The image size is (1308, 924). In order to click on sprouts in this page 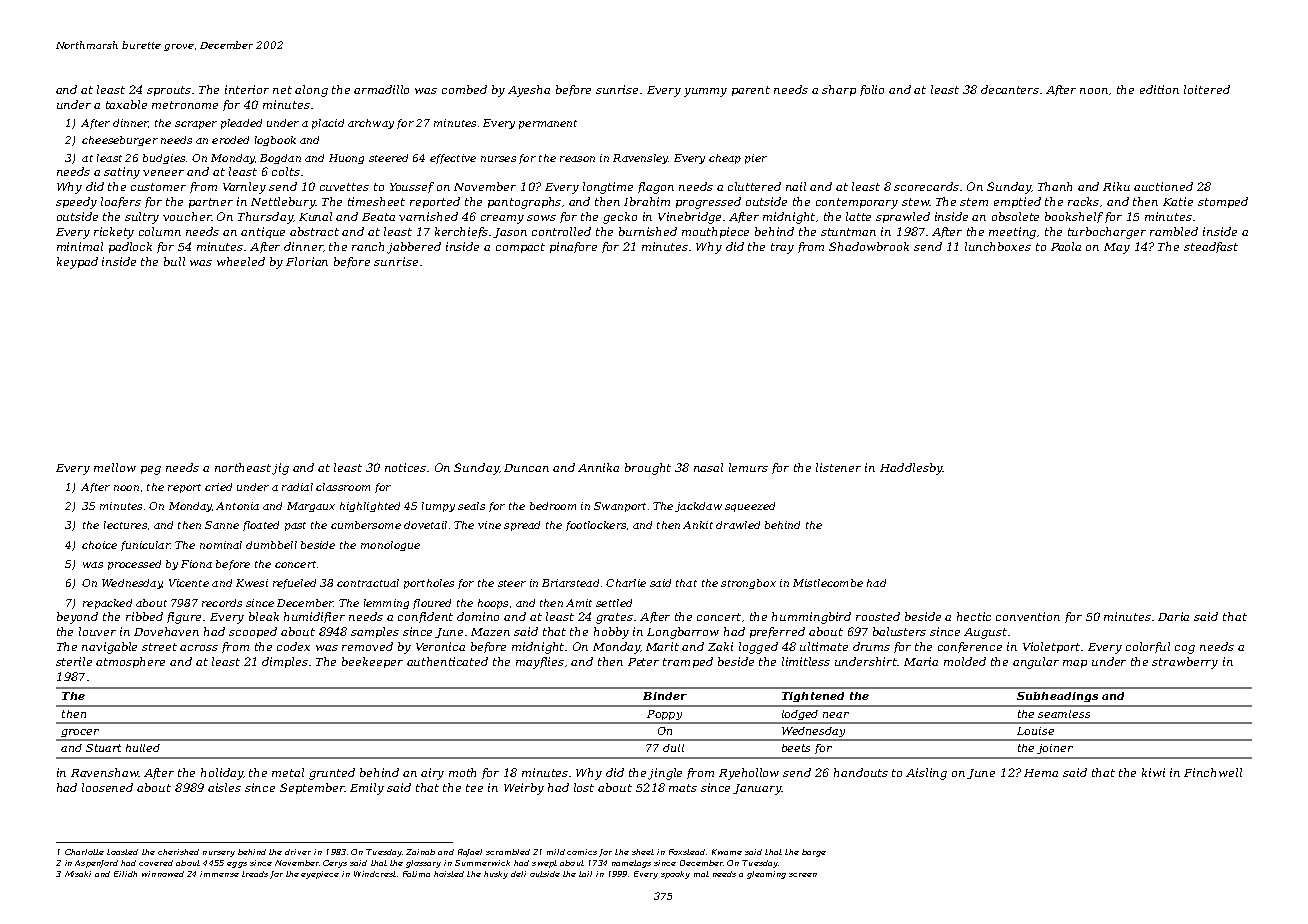, I will do `click(169, 91)`.
